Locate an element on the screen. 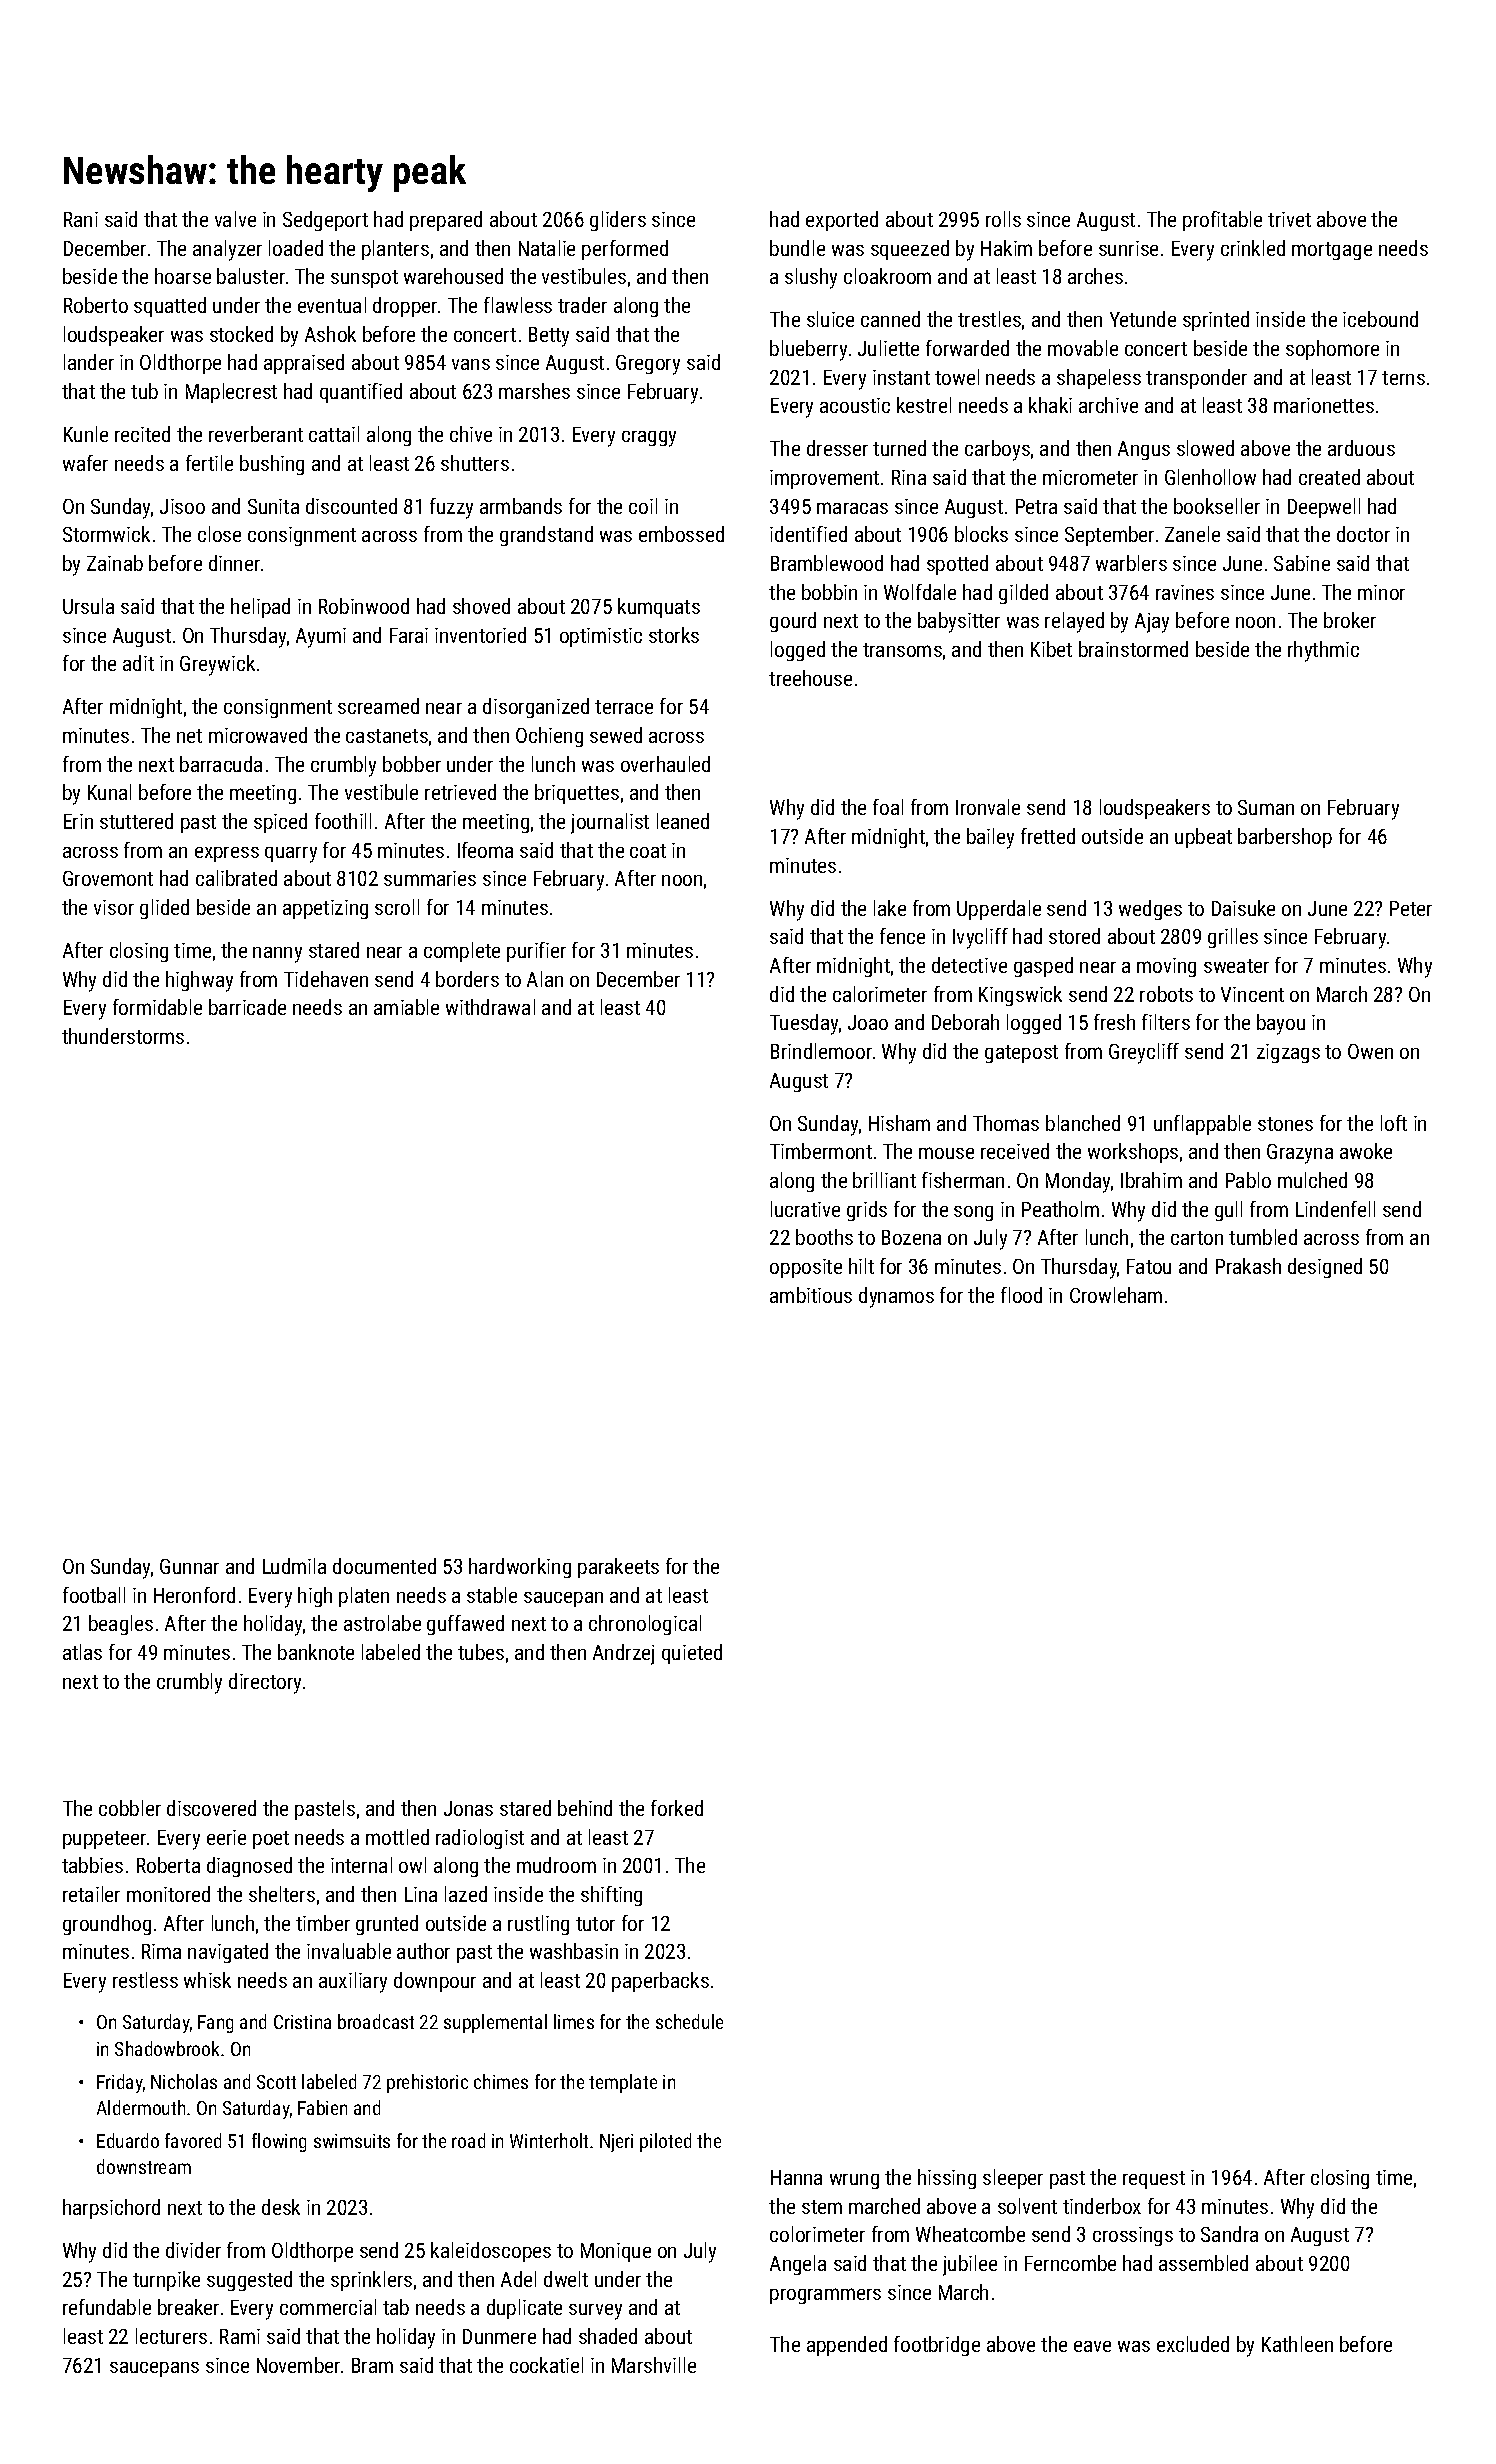 The width and height of the screenshot is (1496, 2464). trivet is located at coordinates (1289, 219).
